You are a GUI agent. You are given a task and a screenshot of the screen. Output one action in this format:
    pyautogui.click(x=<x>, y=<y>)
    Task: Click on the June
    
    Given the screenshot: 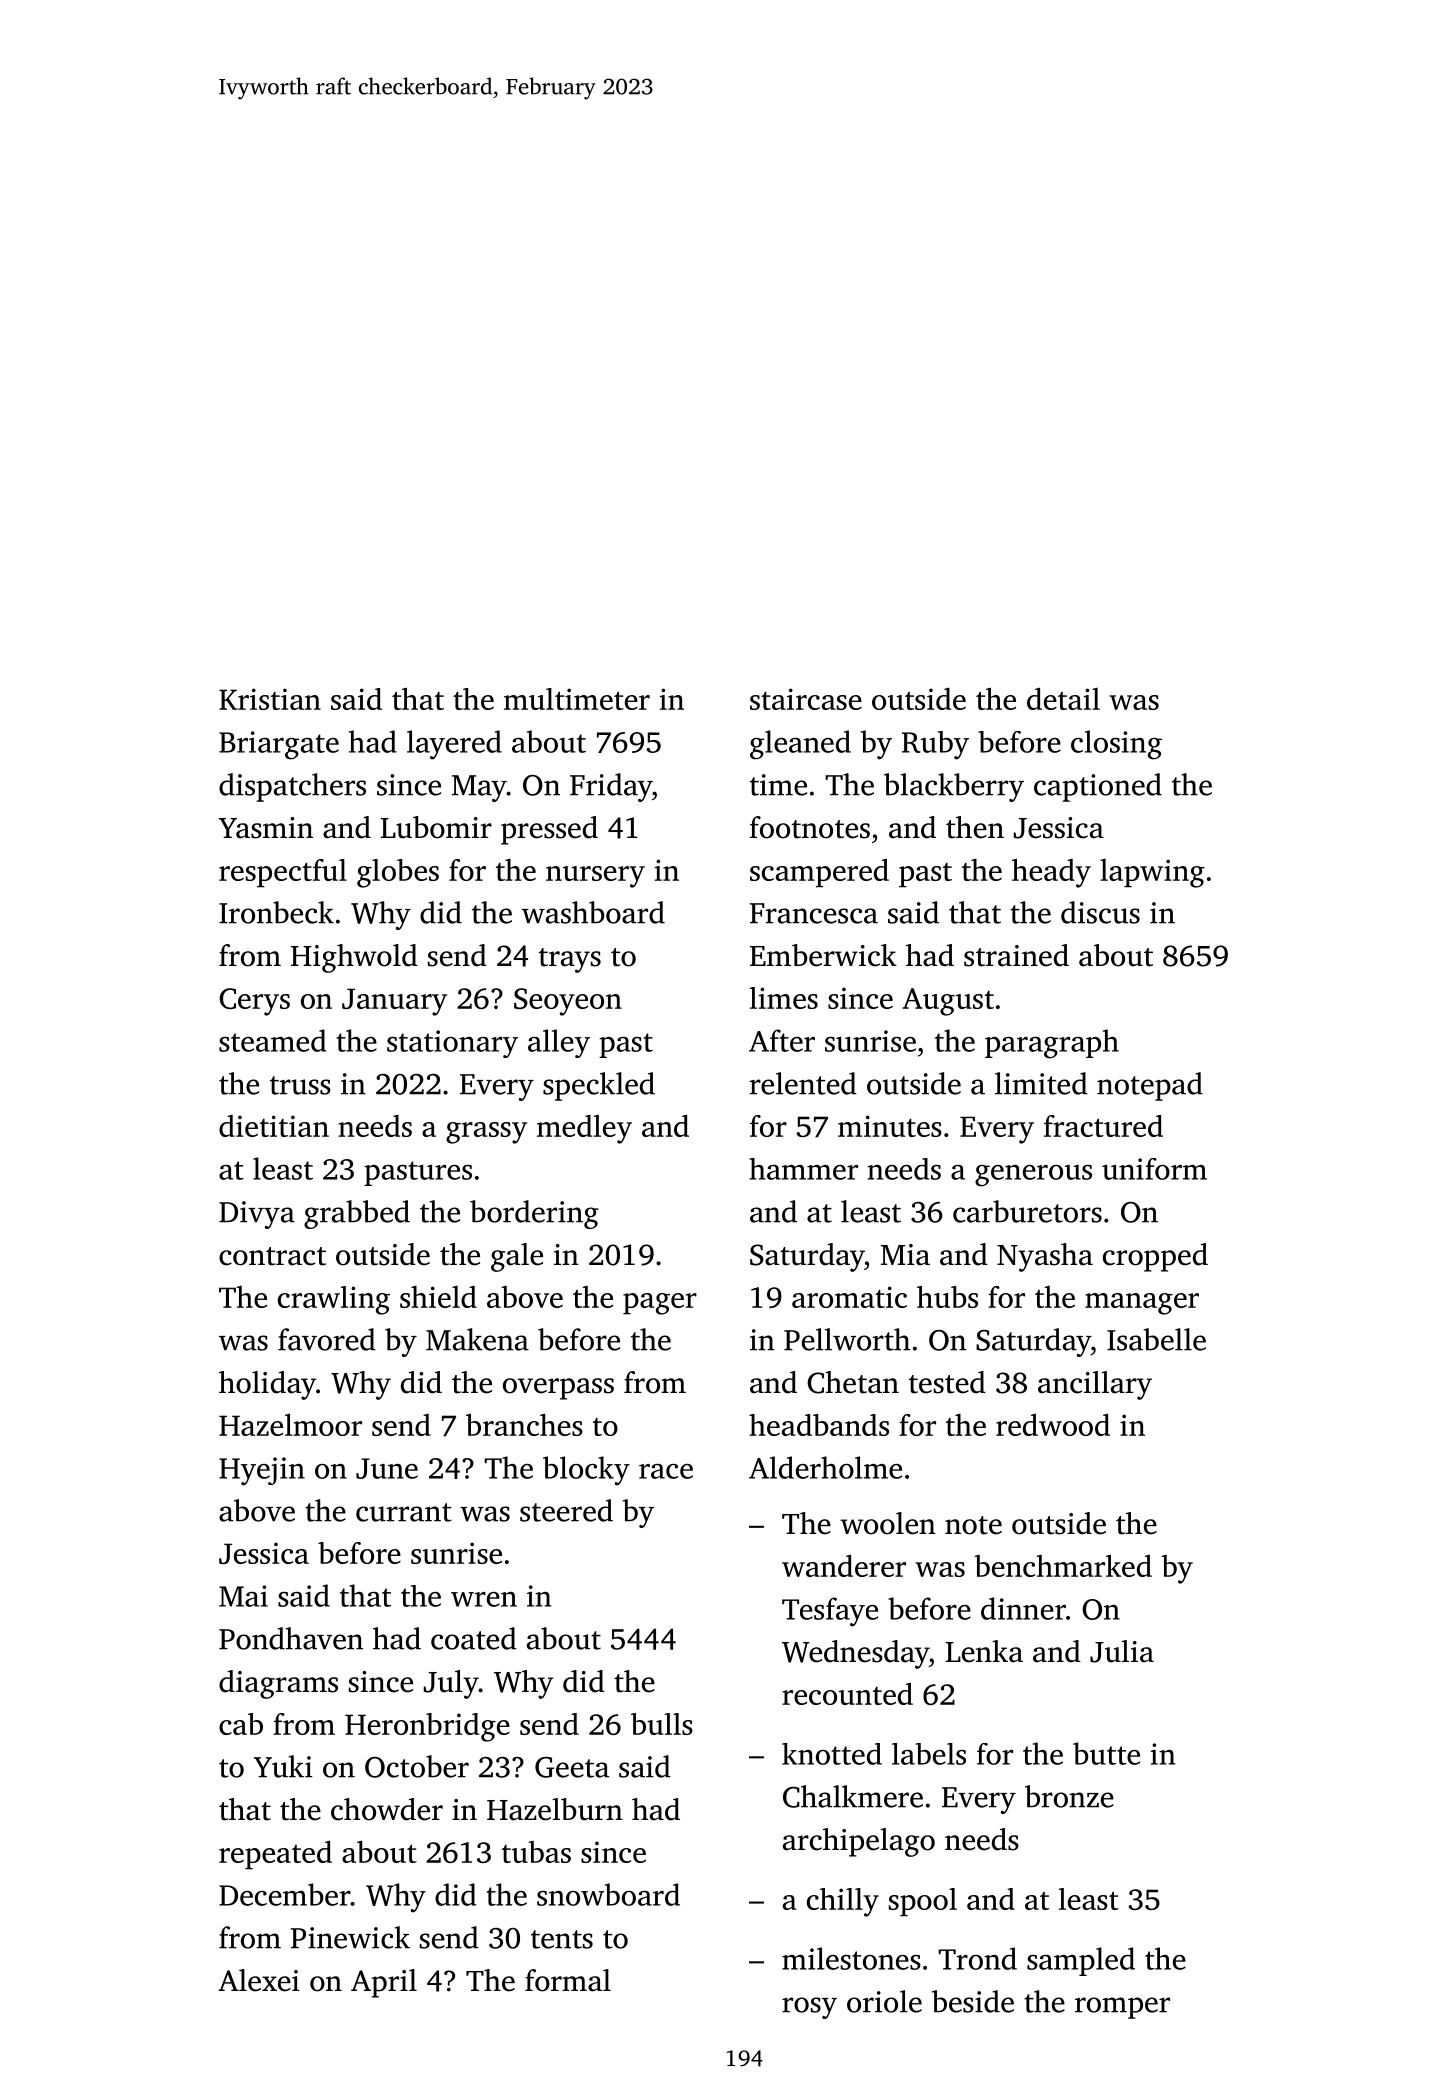 What is the action you would take?
    pyautogui.click(x=387, y=1468)
